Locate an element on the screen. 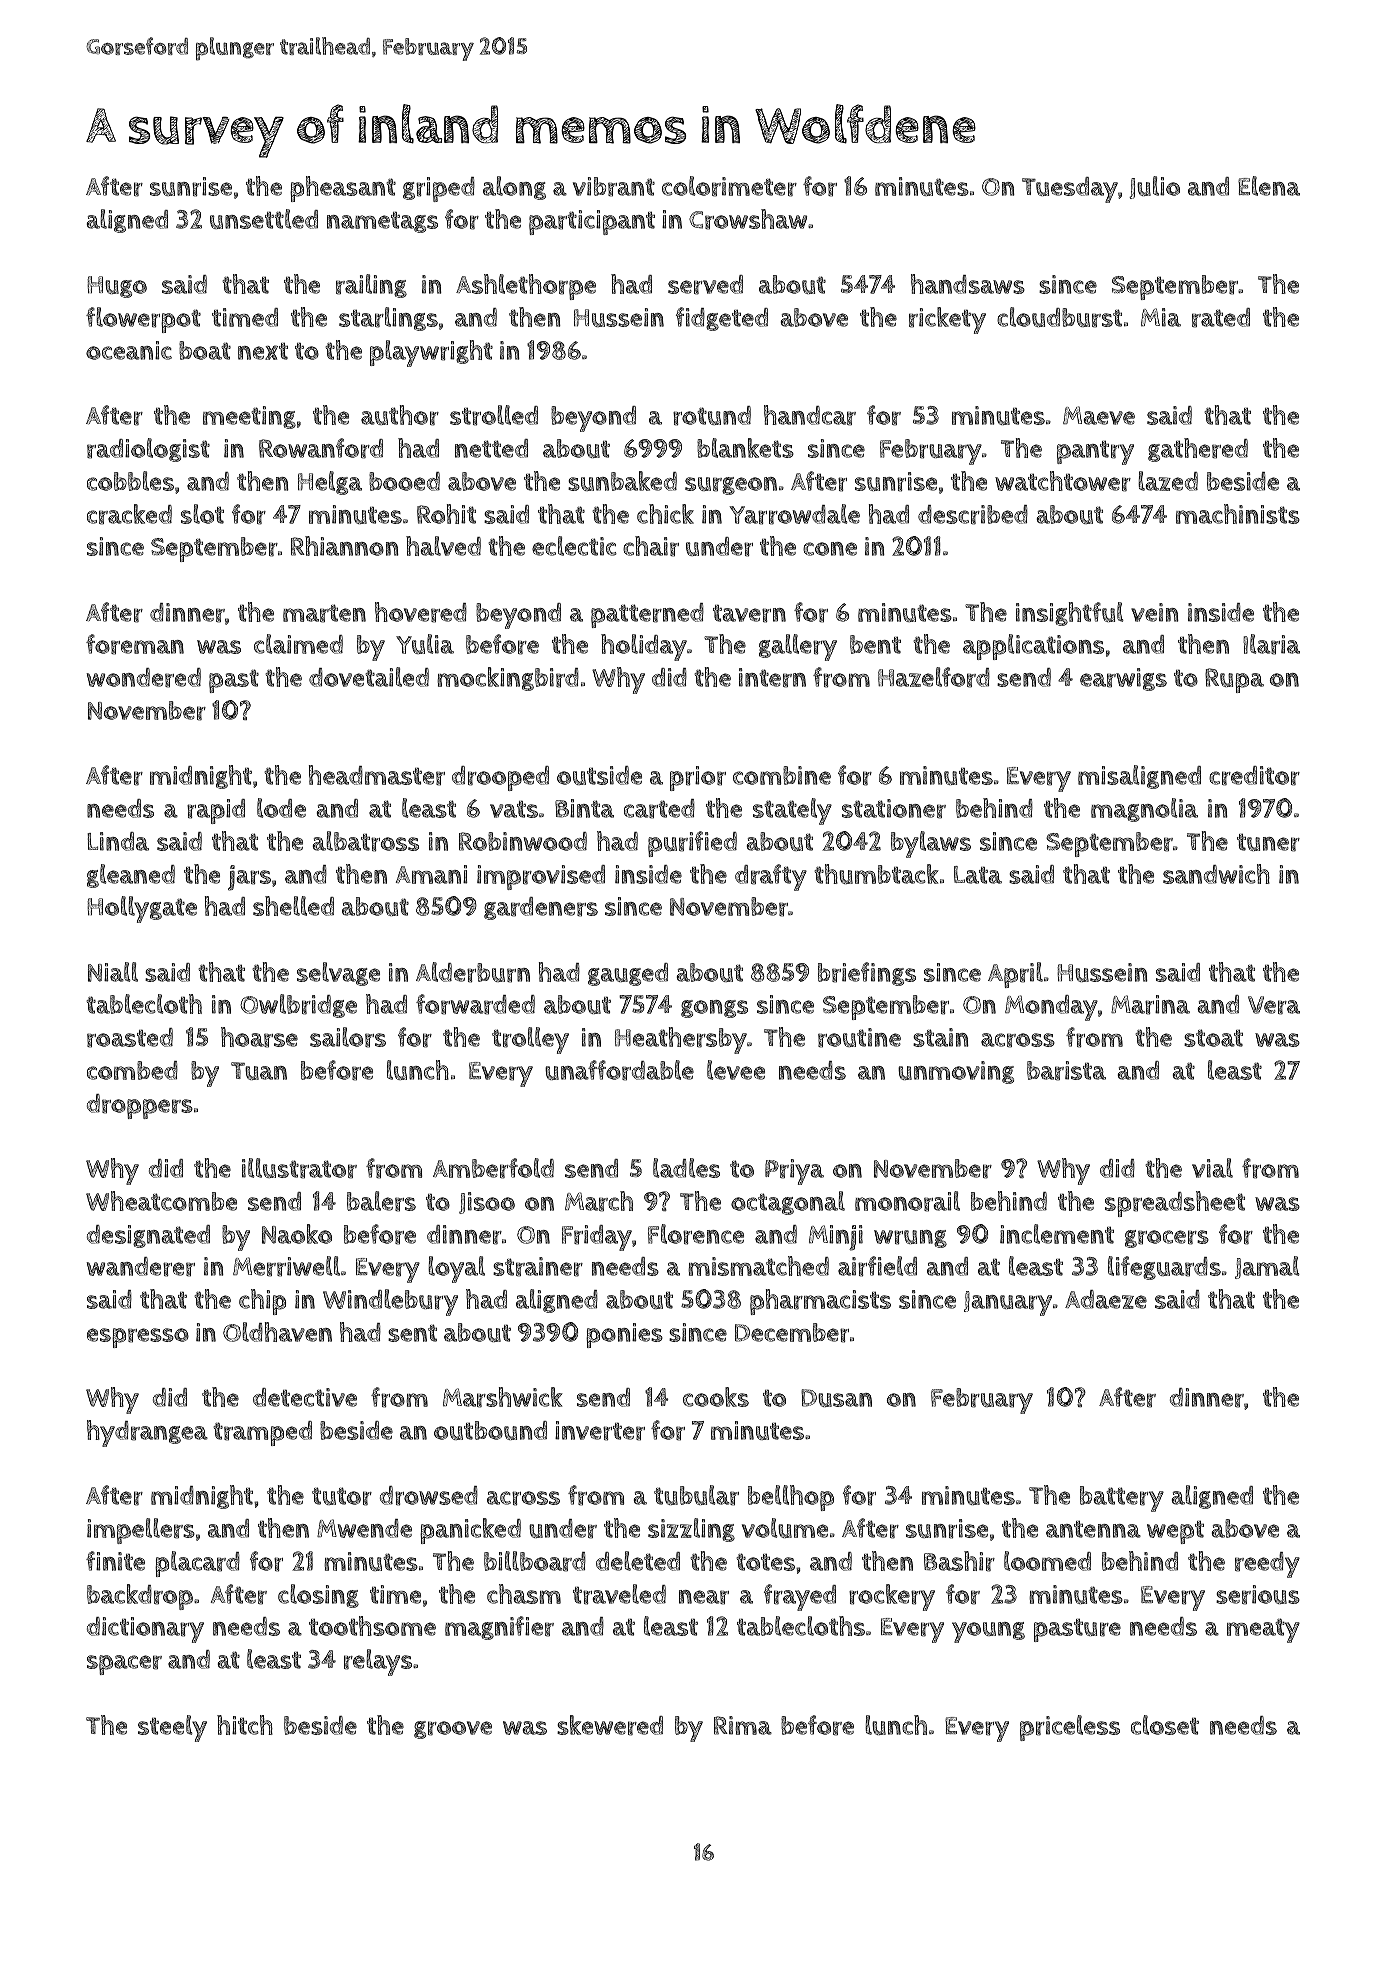 Image resolution: width=1386 pixels, height=1969 pixels. Elena is located at coordinates (1269, 186).
